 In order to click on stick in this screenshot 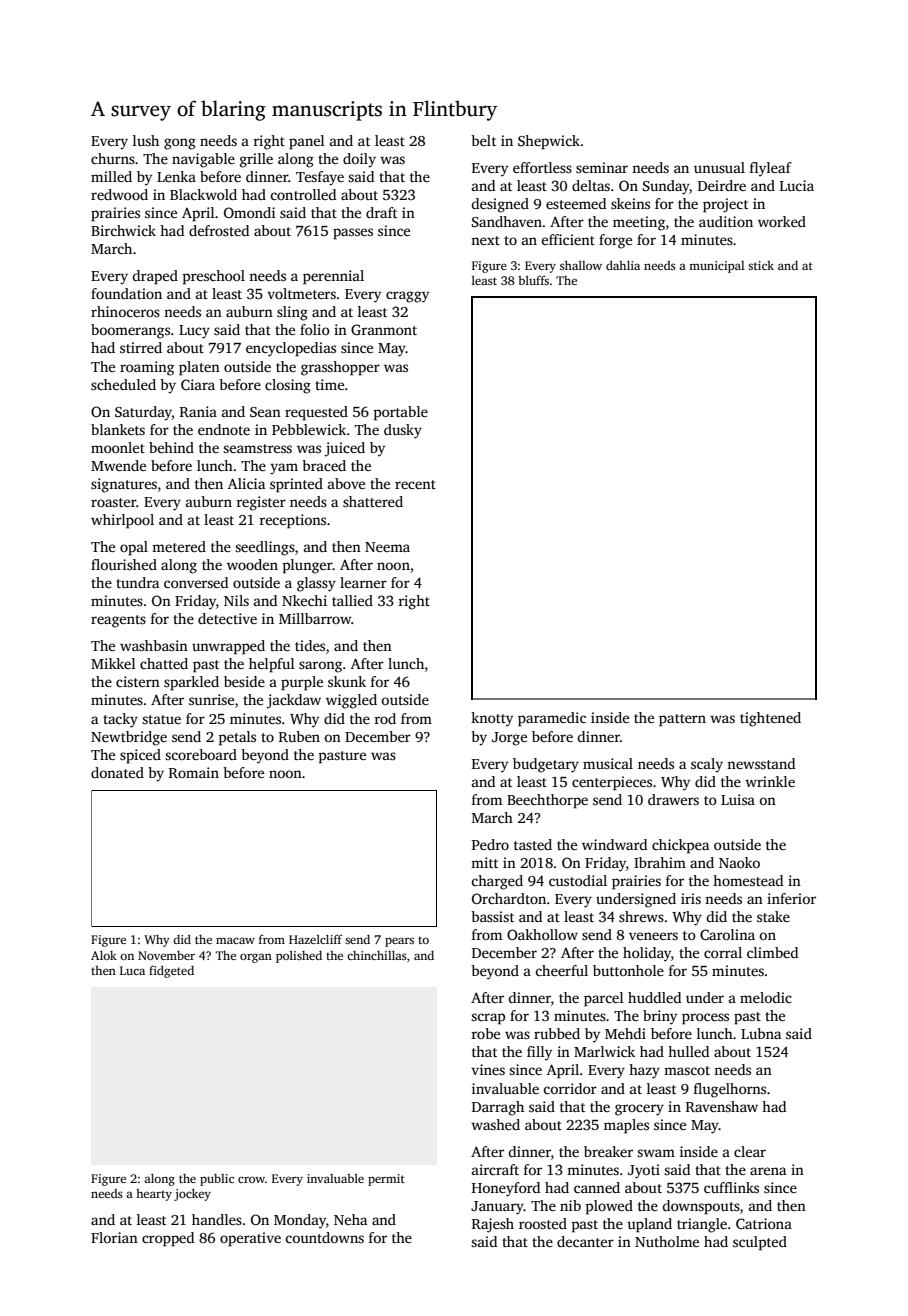, I will do `click(761, 265)`.
